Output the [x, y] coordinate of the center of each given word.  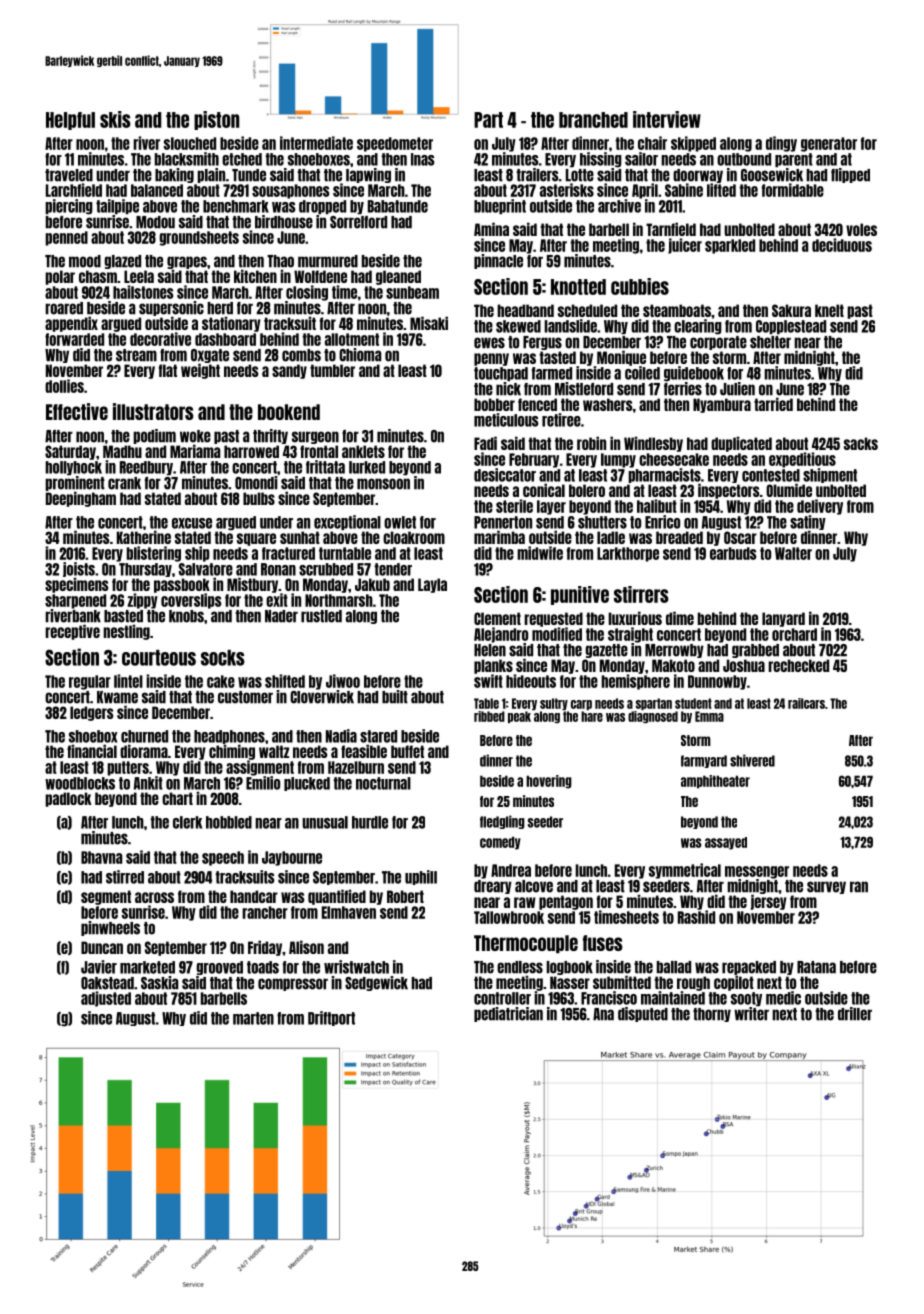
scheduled [587, 310]
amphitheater [715, 782]
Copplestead [791, 327]
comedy [500, 843]
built [395, 697]
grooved [219, 968]
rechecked [798, 665]
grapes [187, 262]
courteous [159, 658]
